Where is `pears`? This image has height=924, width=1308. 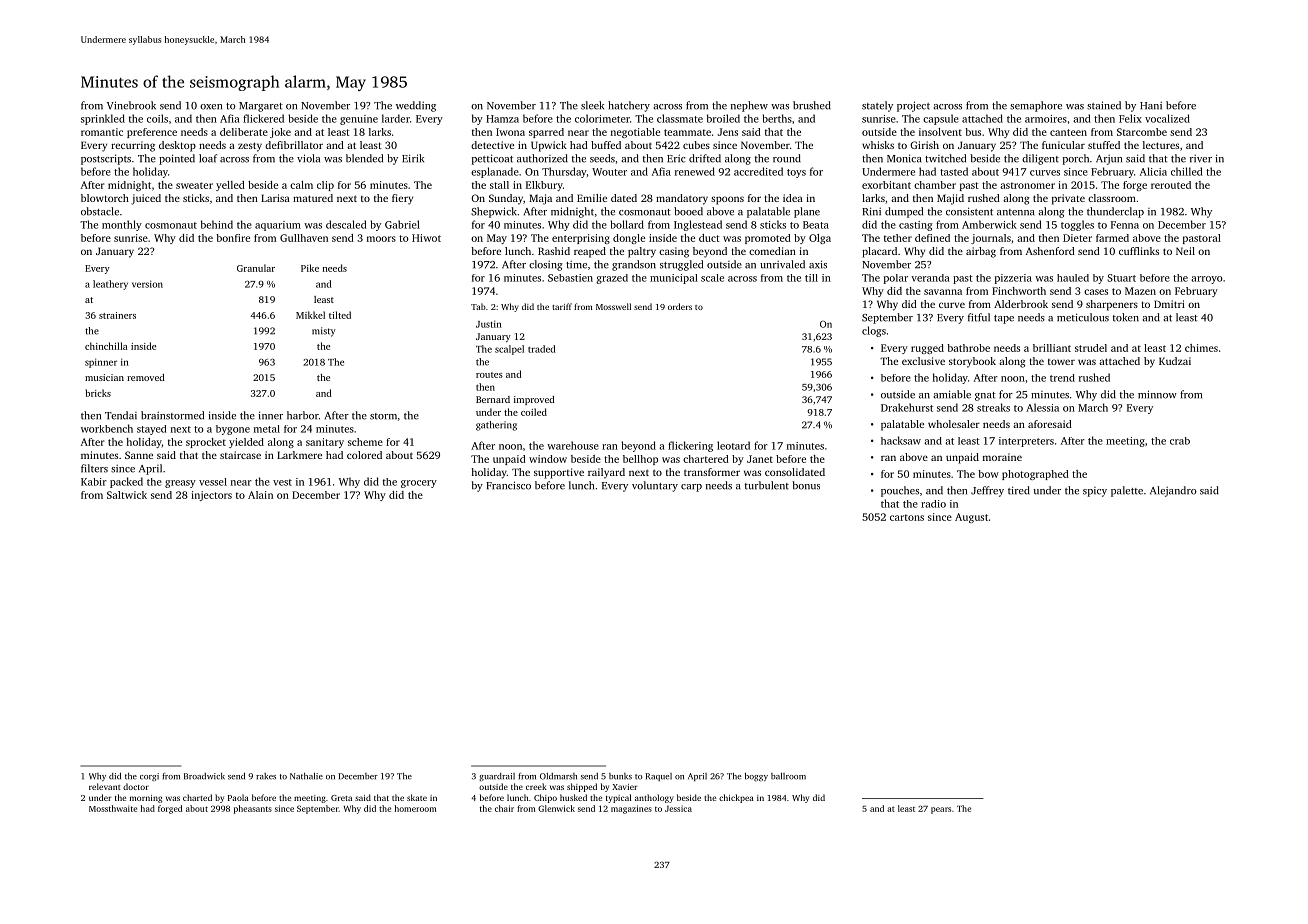 pears is located at coordinates (941, 810).
